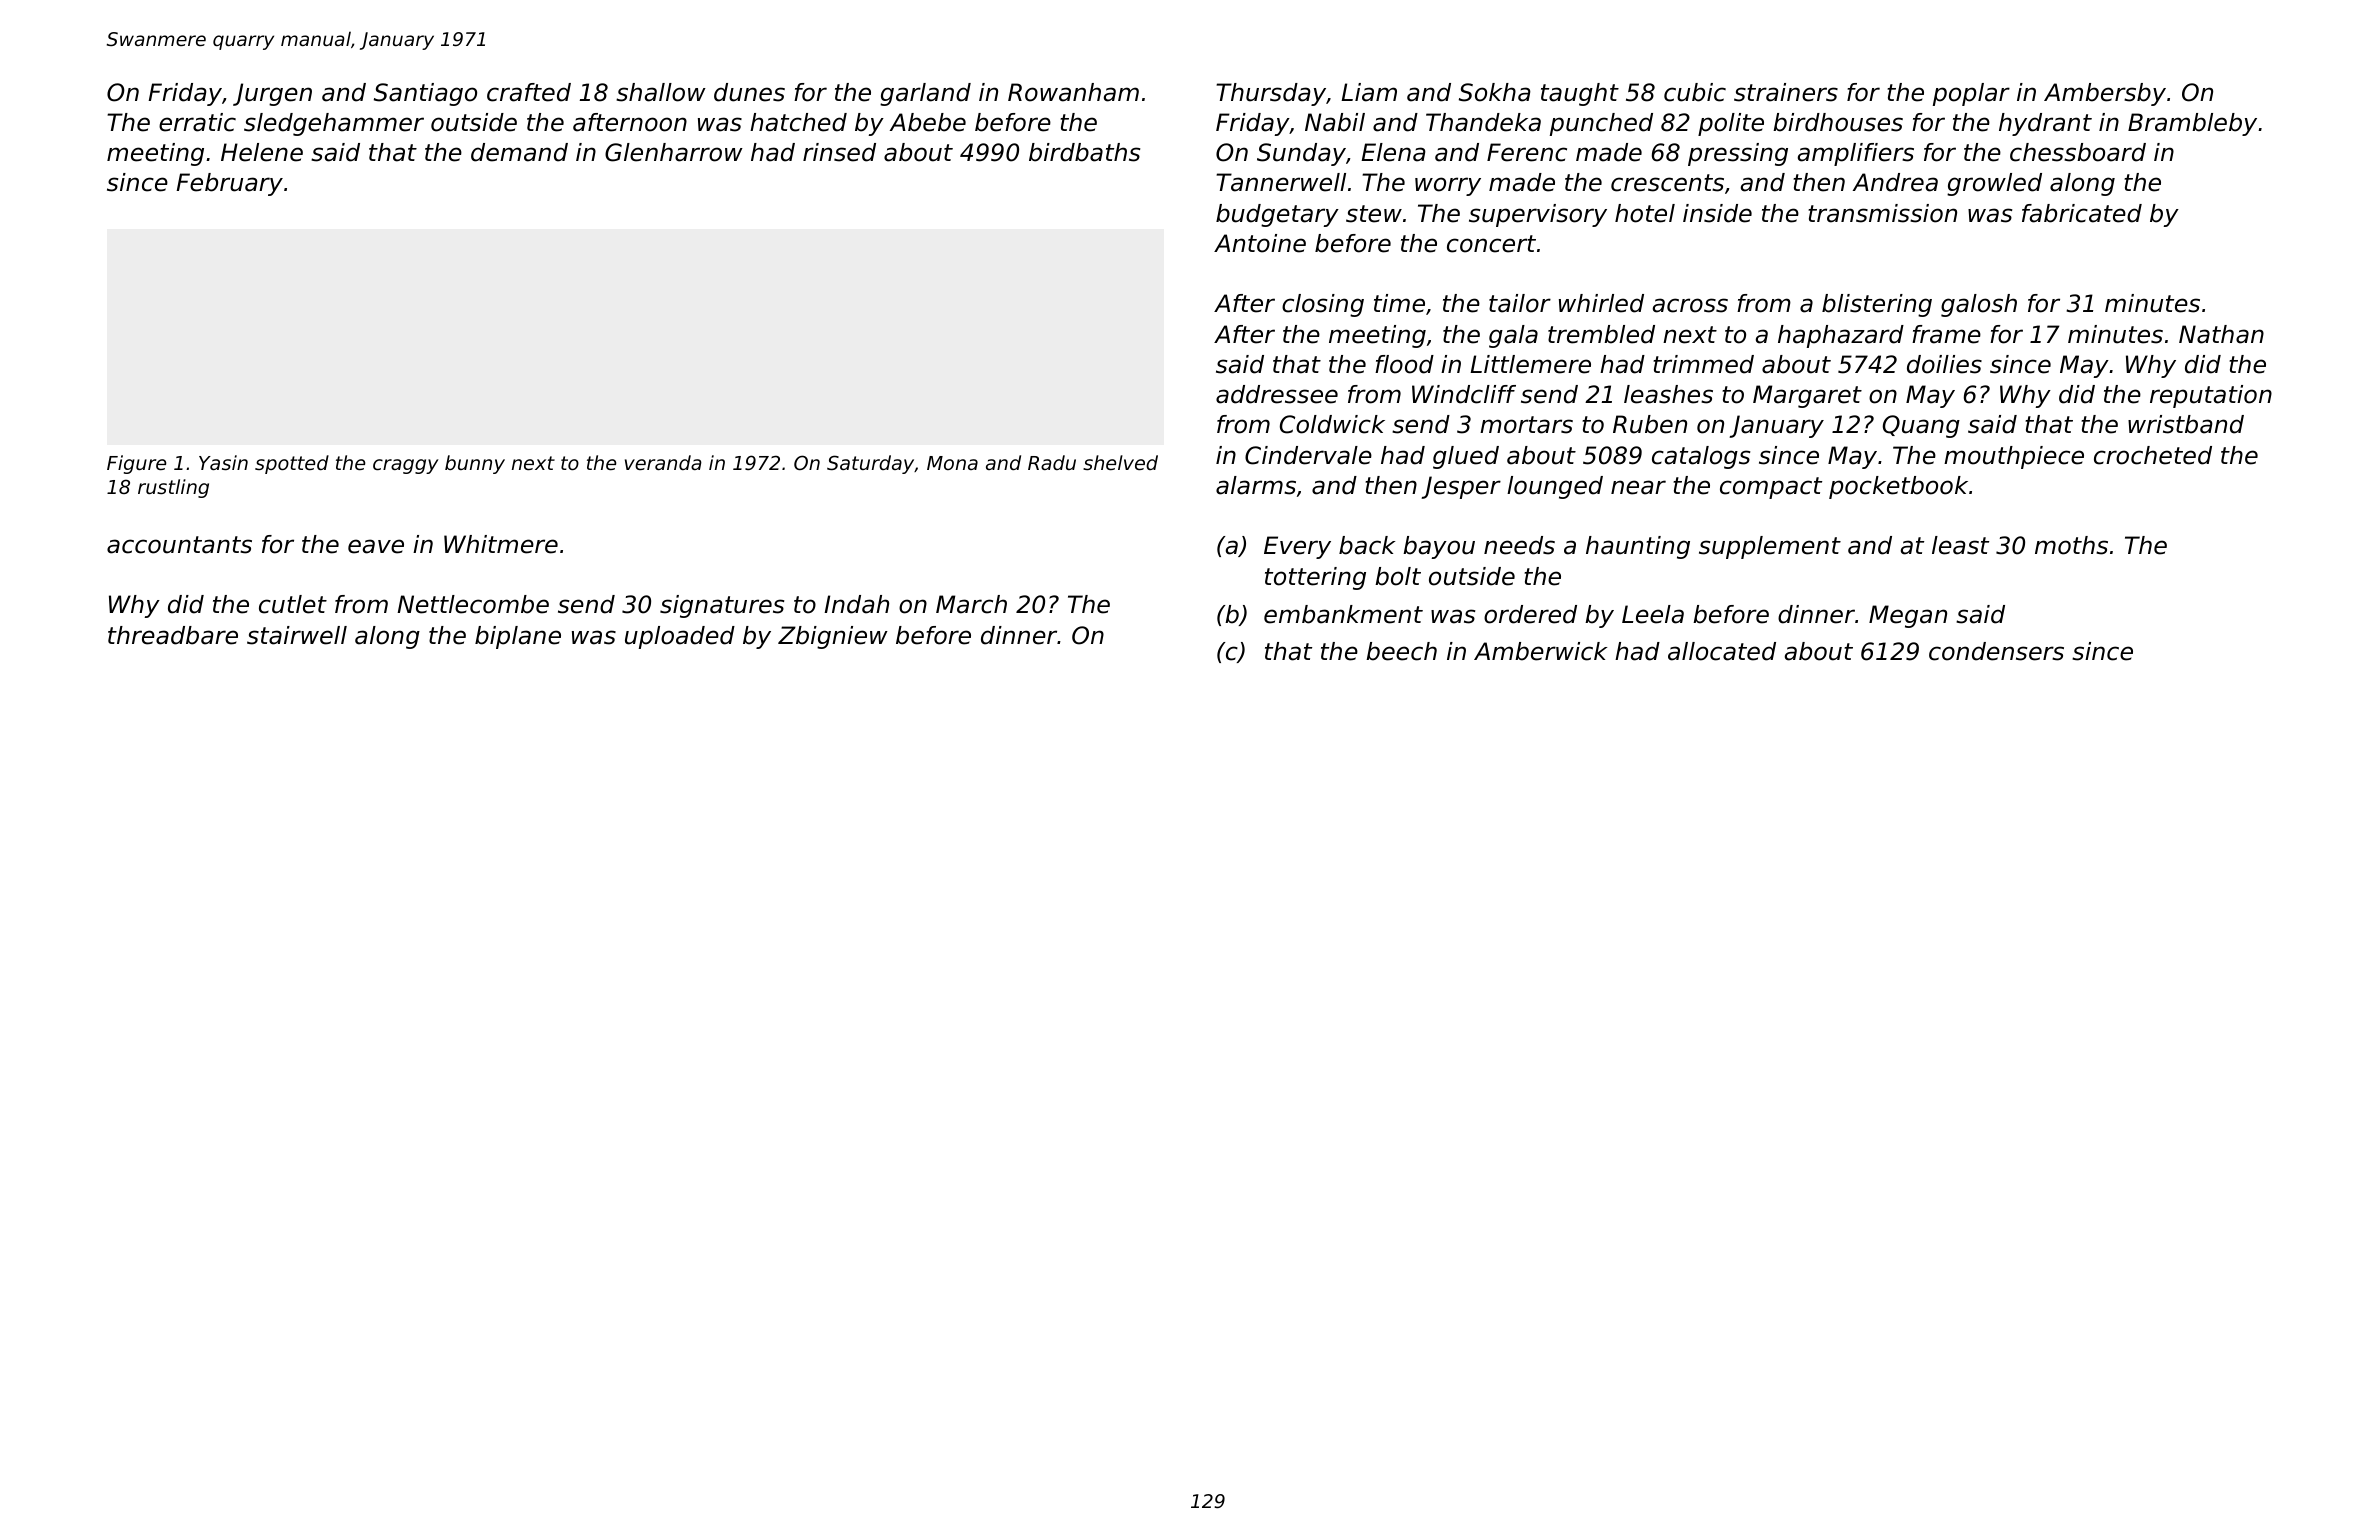 The height and width of the screenshot is (1540, 2380). Describe the element at coordinates (293, 604) in the screenshot. I see `cutlet` at that location.
